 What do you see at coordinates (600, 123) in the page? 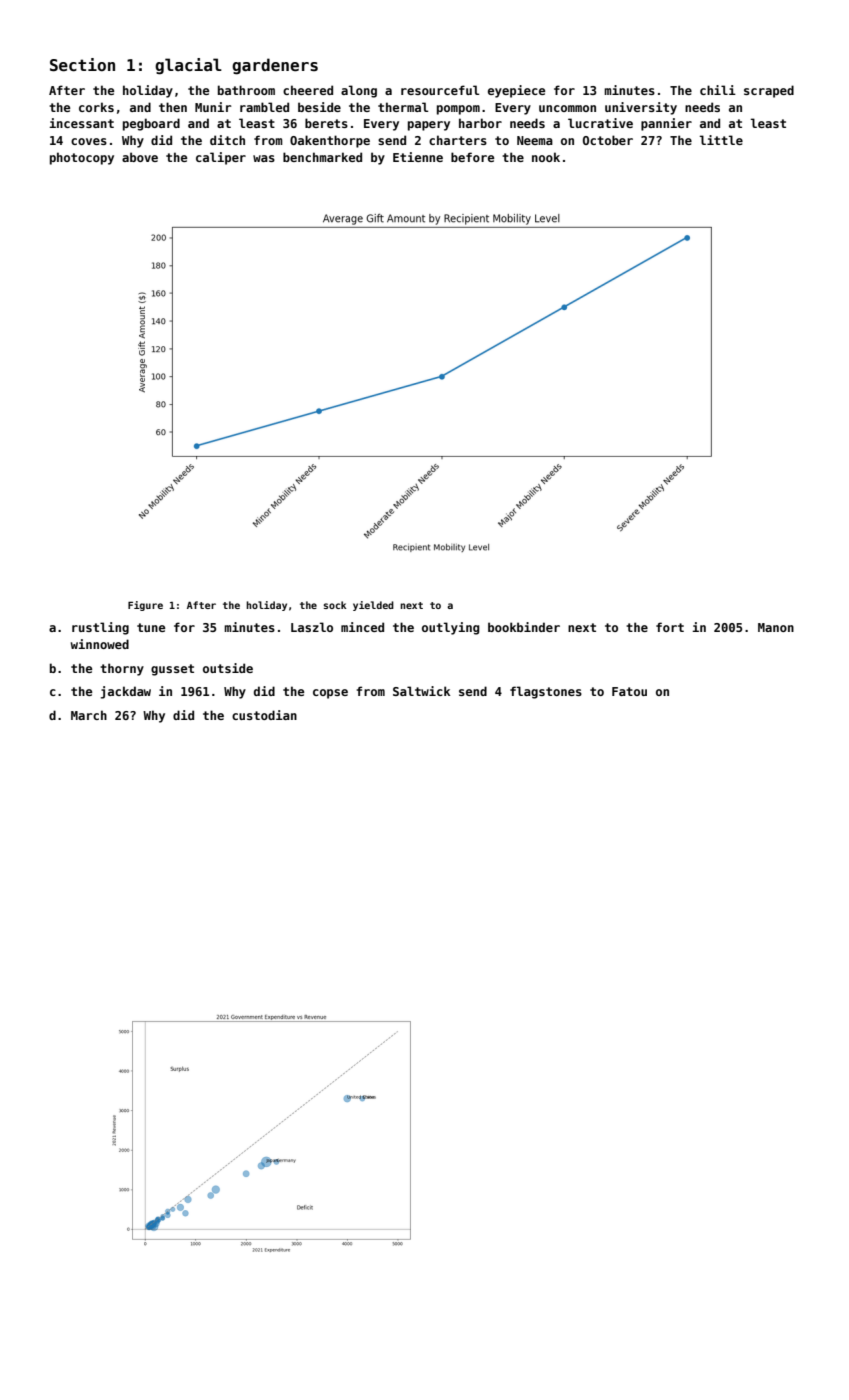
I see `lucrative` at bounding box center [600, 123].
